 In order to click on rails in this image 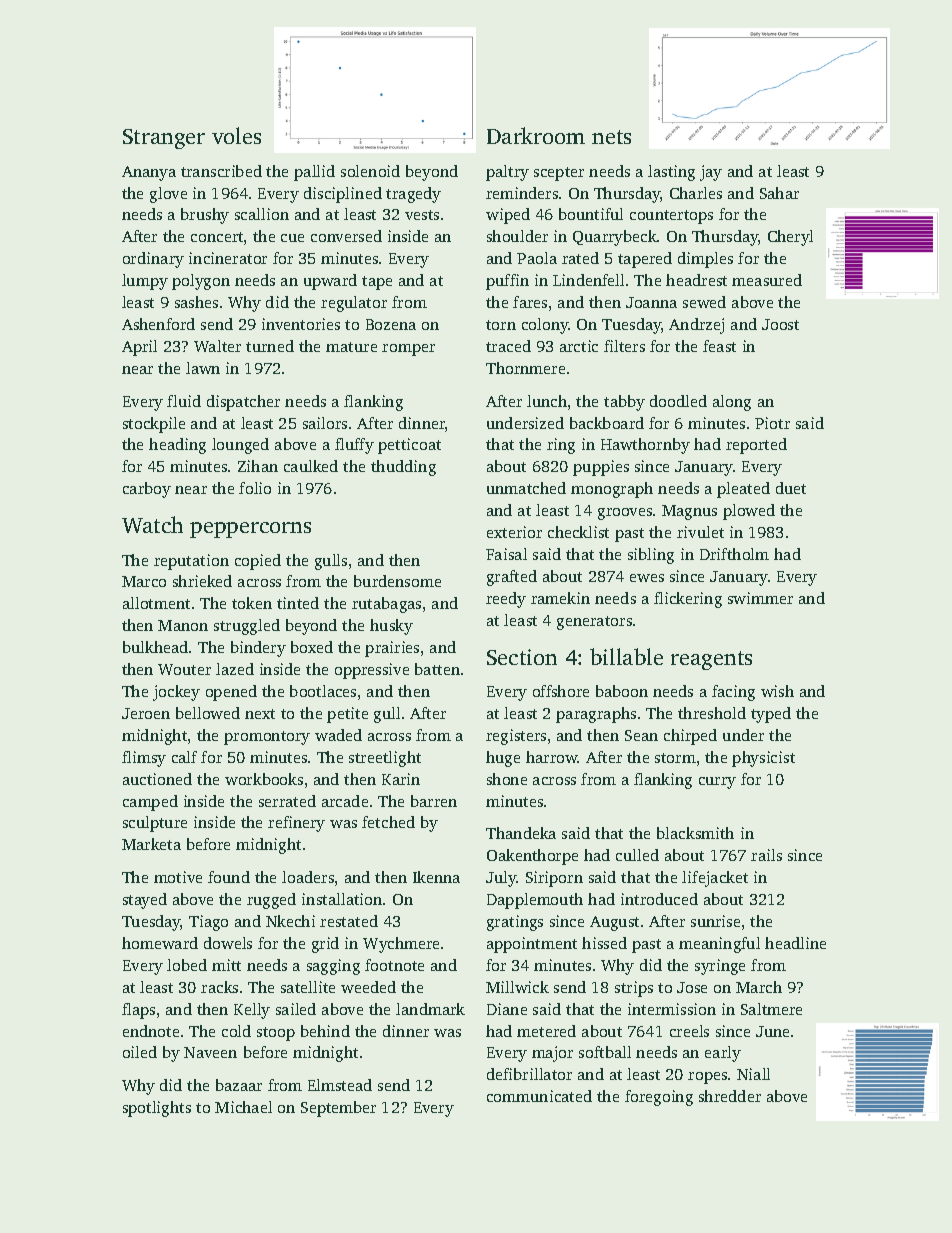, I will do `click(766, 855)`.
